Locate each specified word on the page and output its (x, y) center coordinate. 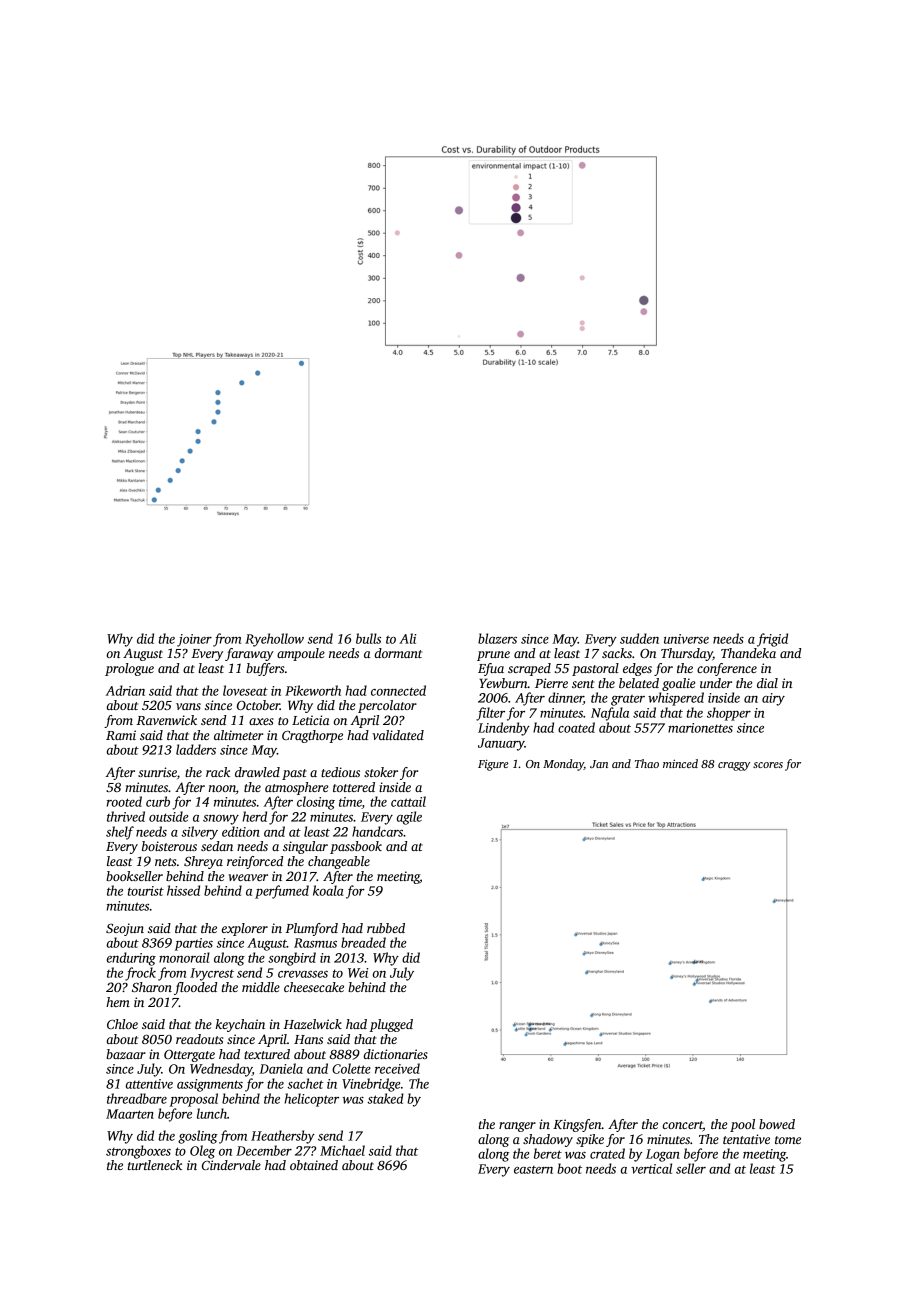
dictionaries (396, 1054)
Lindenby (504, 729)
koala (328, 890)
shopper (729, 714)
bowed (777, 1124)
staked (386, 1098)
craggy (734, 766)
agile (409, 818)
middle (261, 987)
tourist (146, 891)
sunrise (157, 772)
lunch (212, 1113)
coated (576, 727)
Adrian (125, 690)
